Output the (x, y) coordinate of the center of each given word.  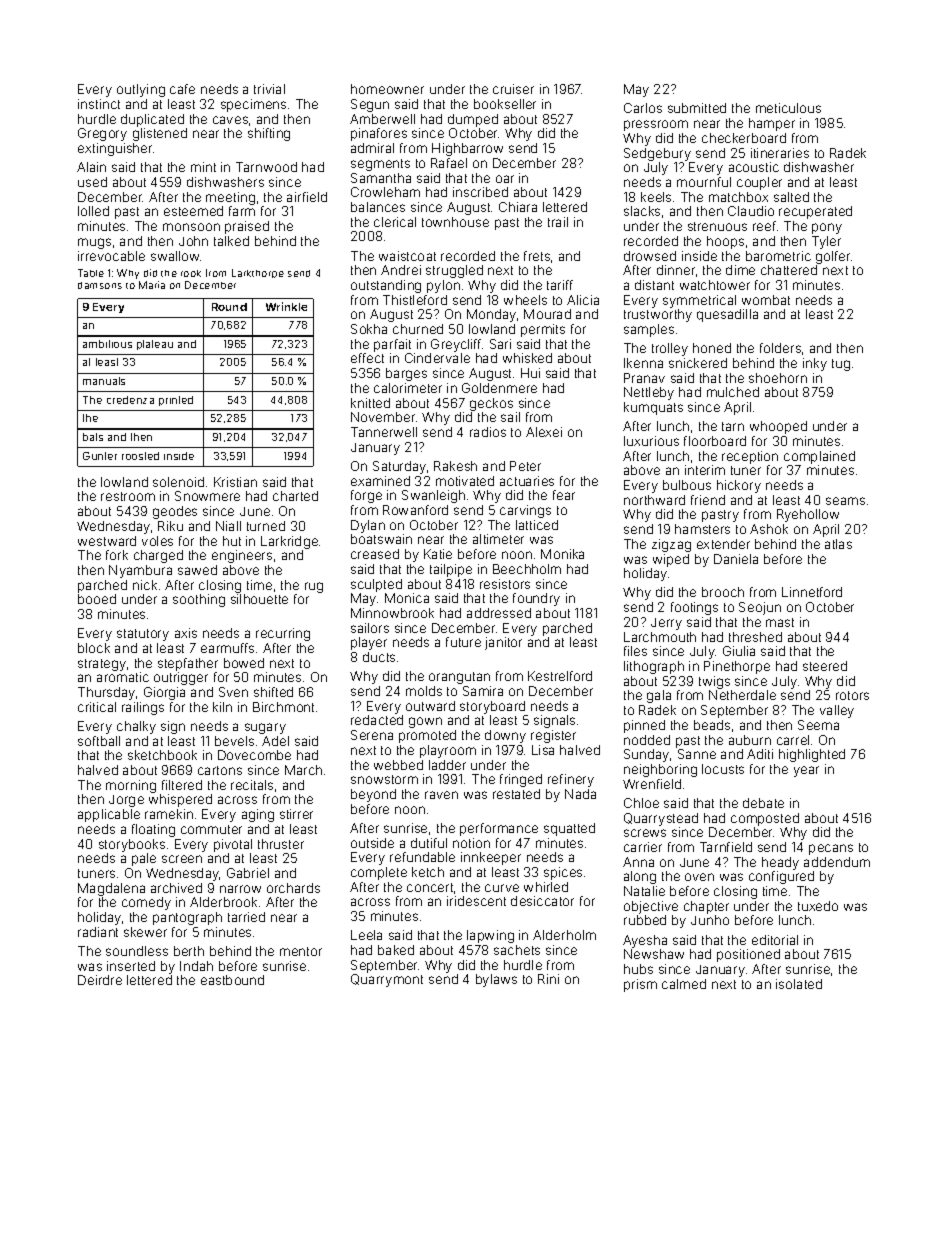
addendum (837, 862)
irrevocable (111, 256)
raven (441, 795)
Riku (170, 526)
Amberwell (382, 119)
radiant (98, 932)
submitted (697, 108)
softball (99, 741)
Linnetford (812, 592)
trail (558, 222)
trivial (269, 89)
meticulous (788, 108)
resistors (505, 584)
